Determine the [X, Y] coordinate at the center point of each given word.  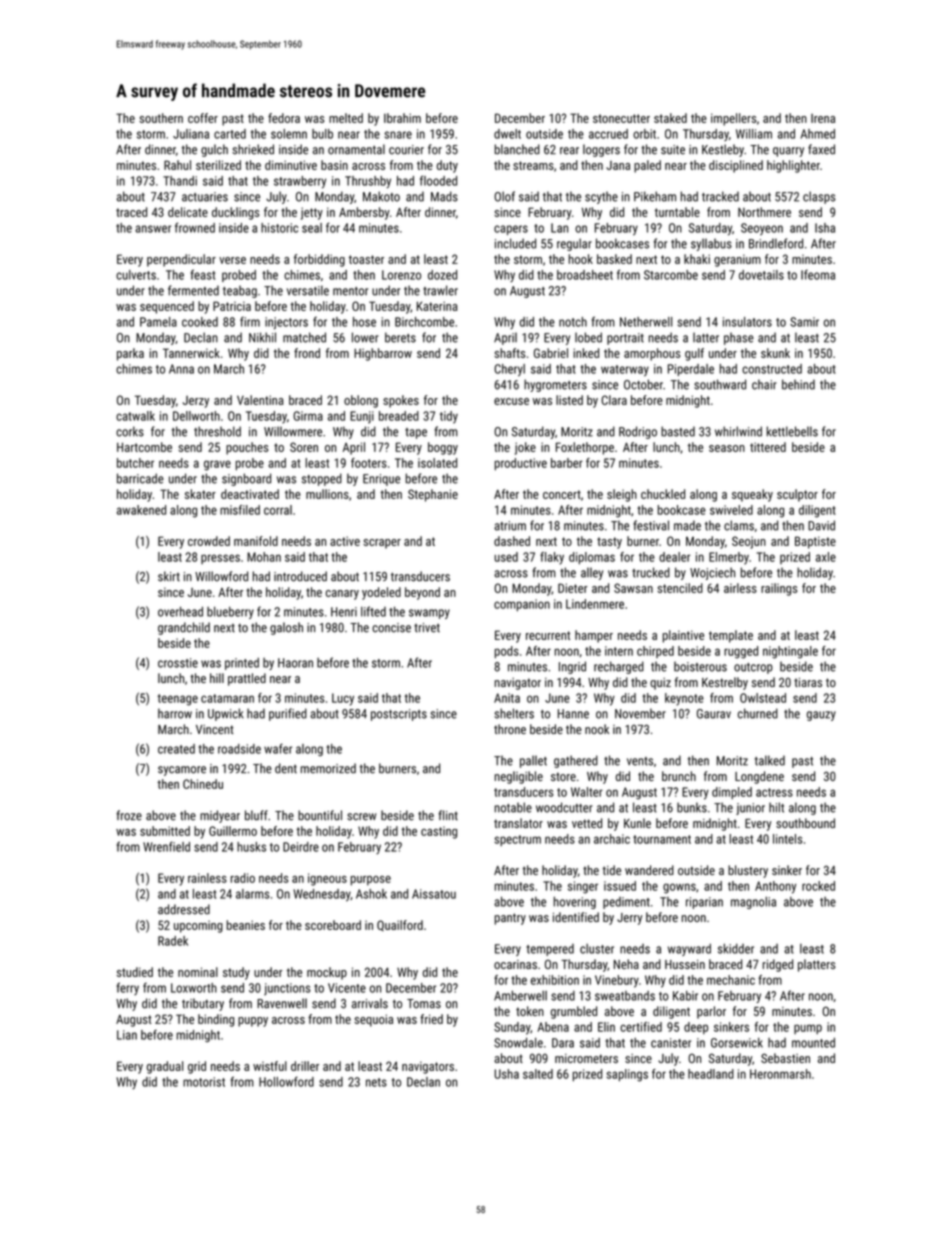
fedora [284, 118]
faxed [821, 149]
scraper [382, 544]
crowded [209, 541]
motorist [204, 1082]
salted [538, 1074]
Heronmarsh [780, 1074]
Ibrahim [402, 118]
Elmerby [729, 558]
